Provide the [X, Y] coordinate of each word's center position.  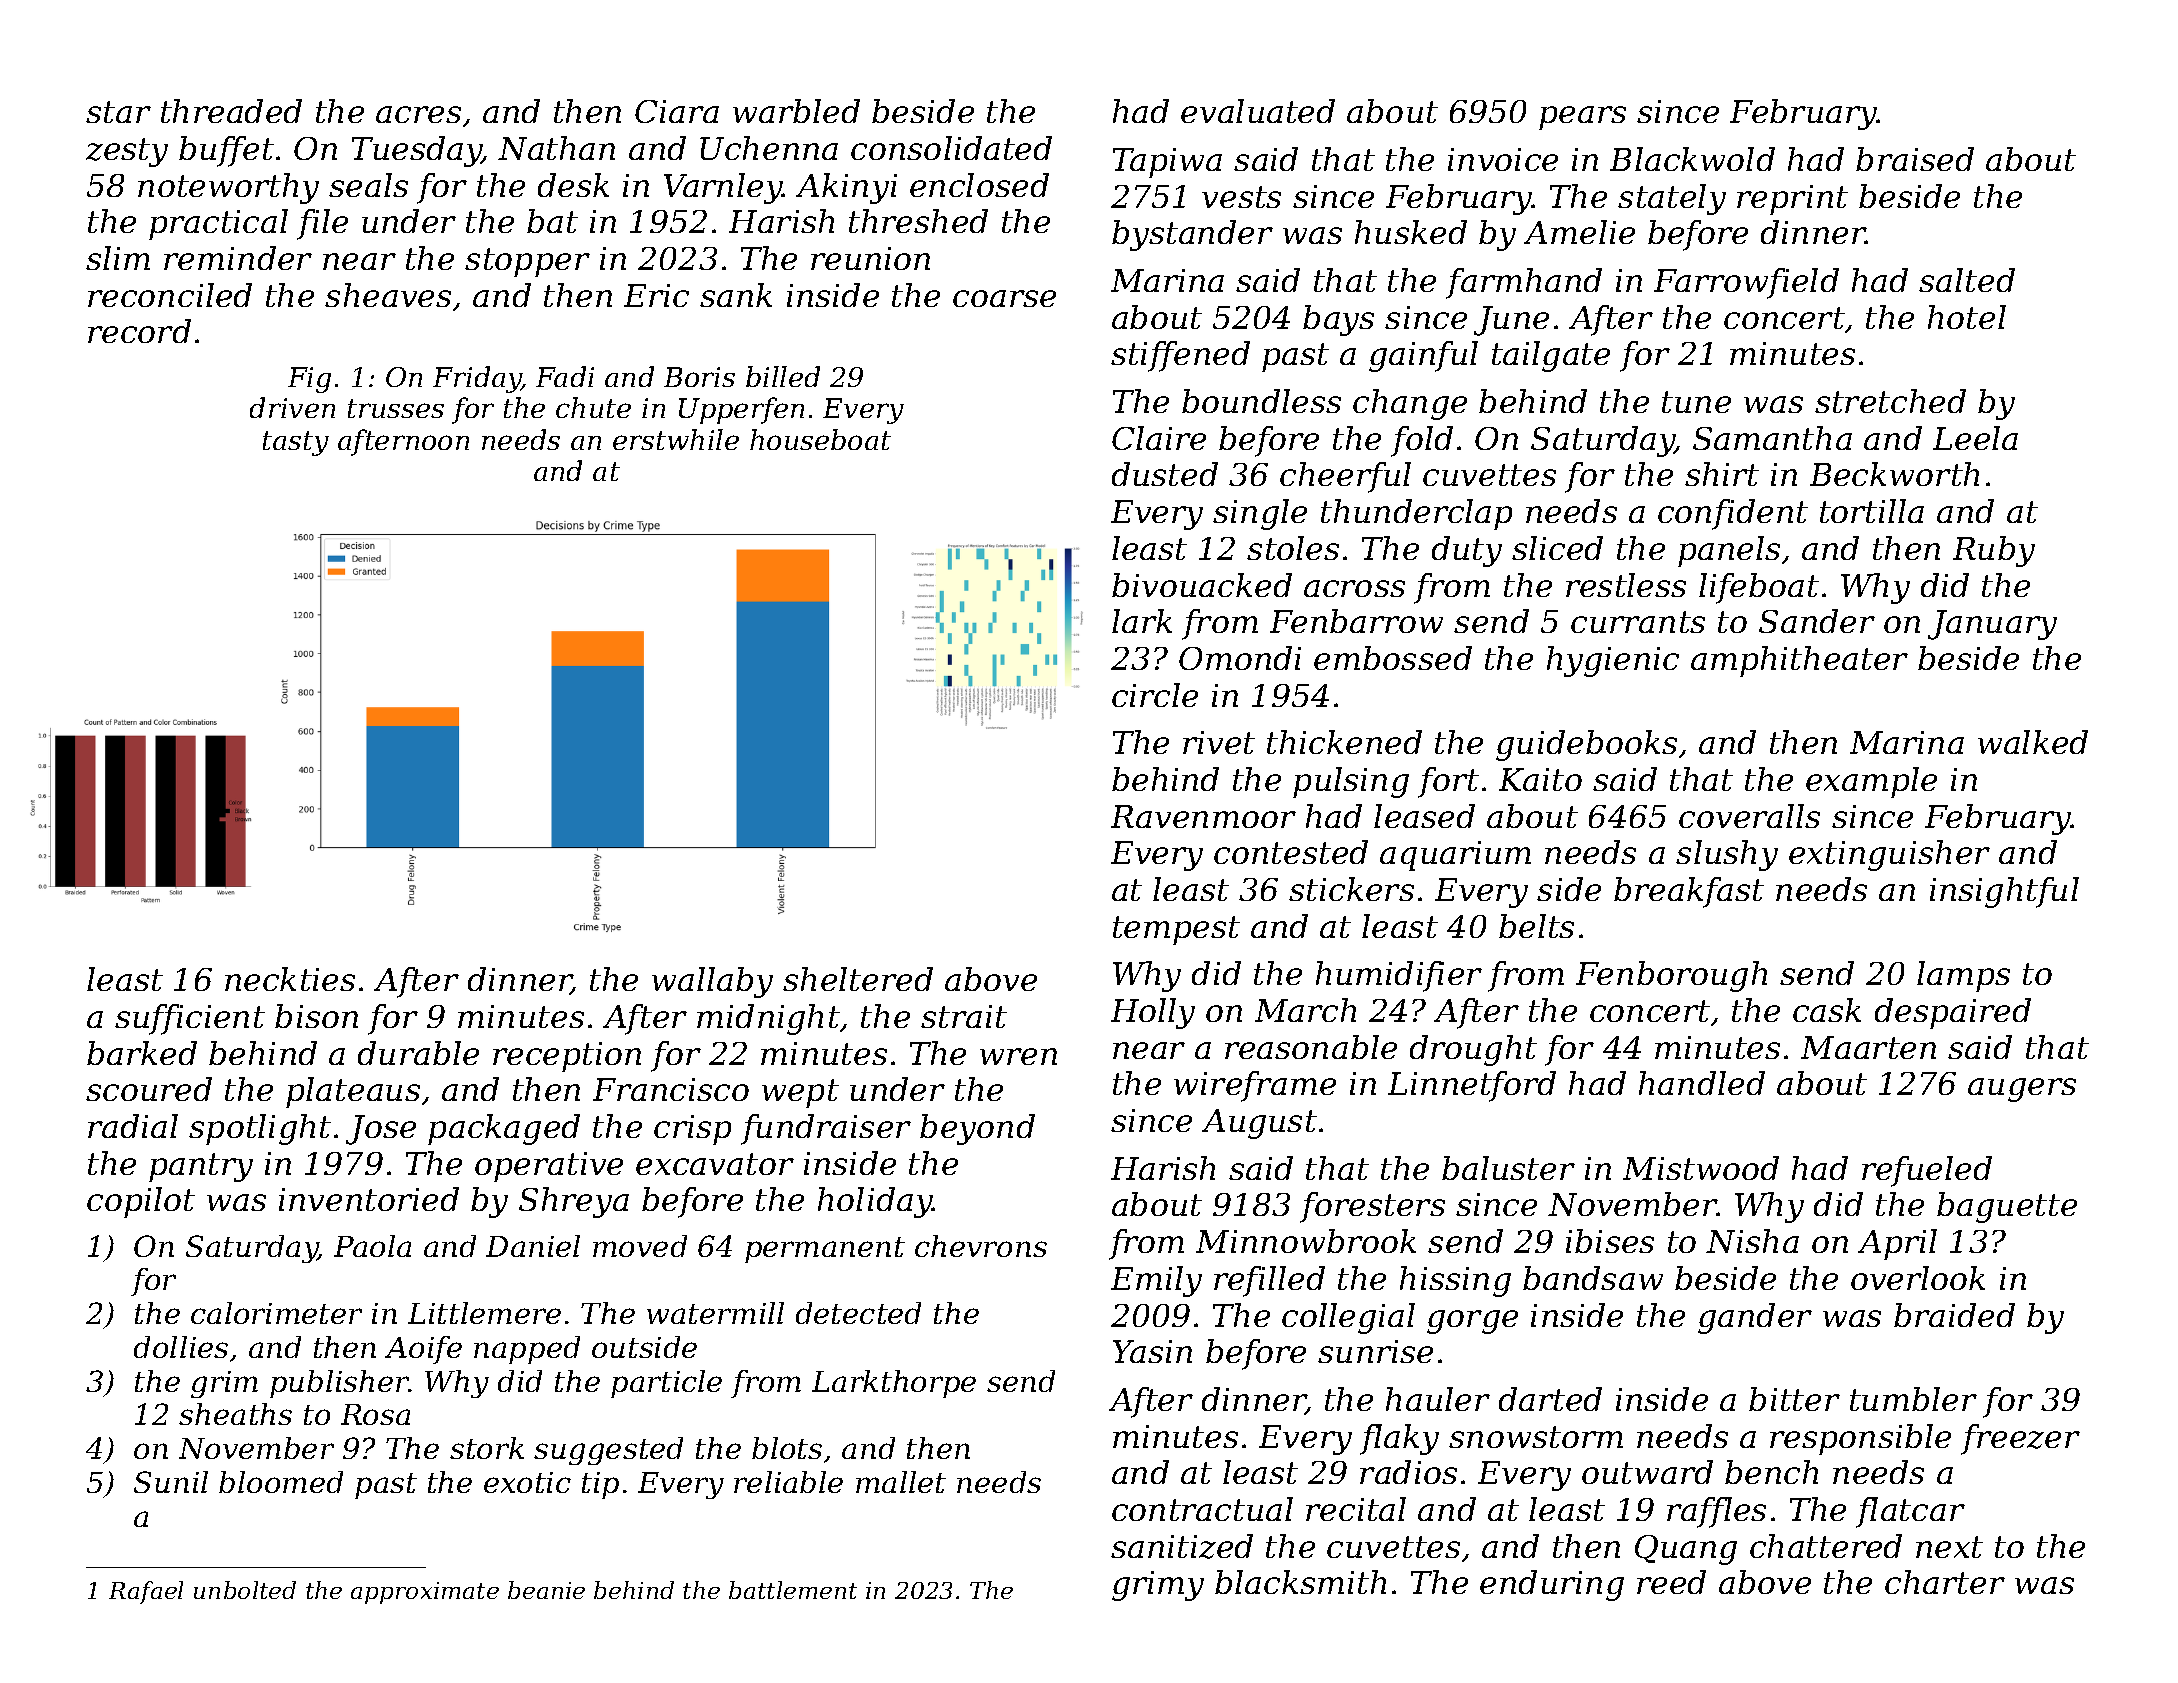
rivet [1219, 742]
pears [1582, 118]
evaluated [1258, 111]
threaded [231, 111]
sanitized [1182, 1546]
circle [1155, 695]
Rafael [146, 1592]
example [1871, 782]
